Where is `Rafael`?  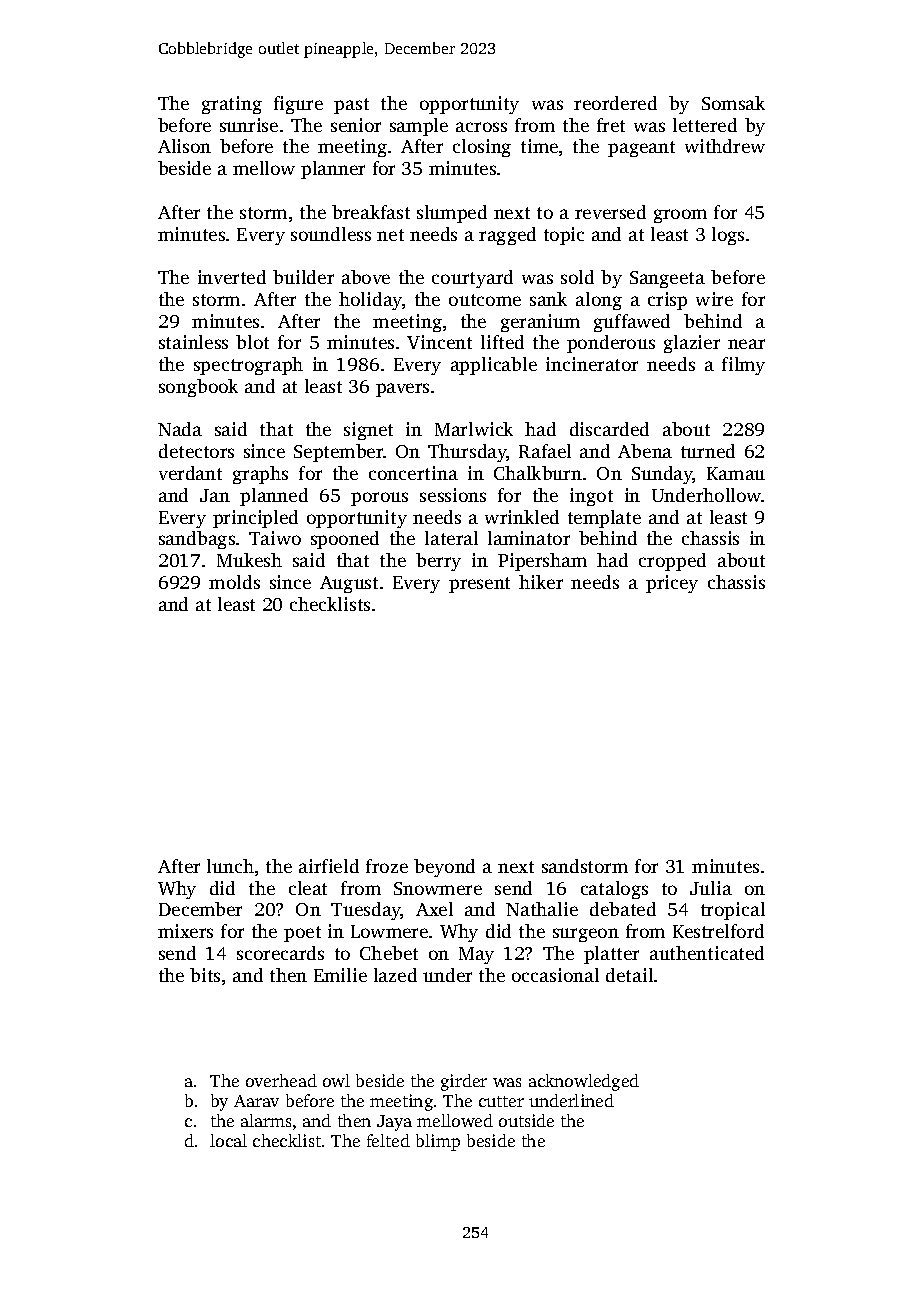
Rafael is located at coordinates (545, 451).
